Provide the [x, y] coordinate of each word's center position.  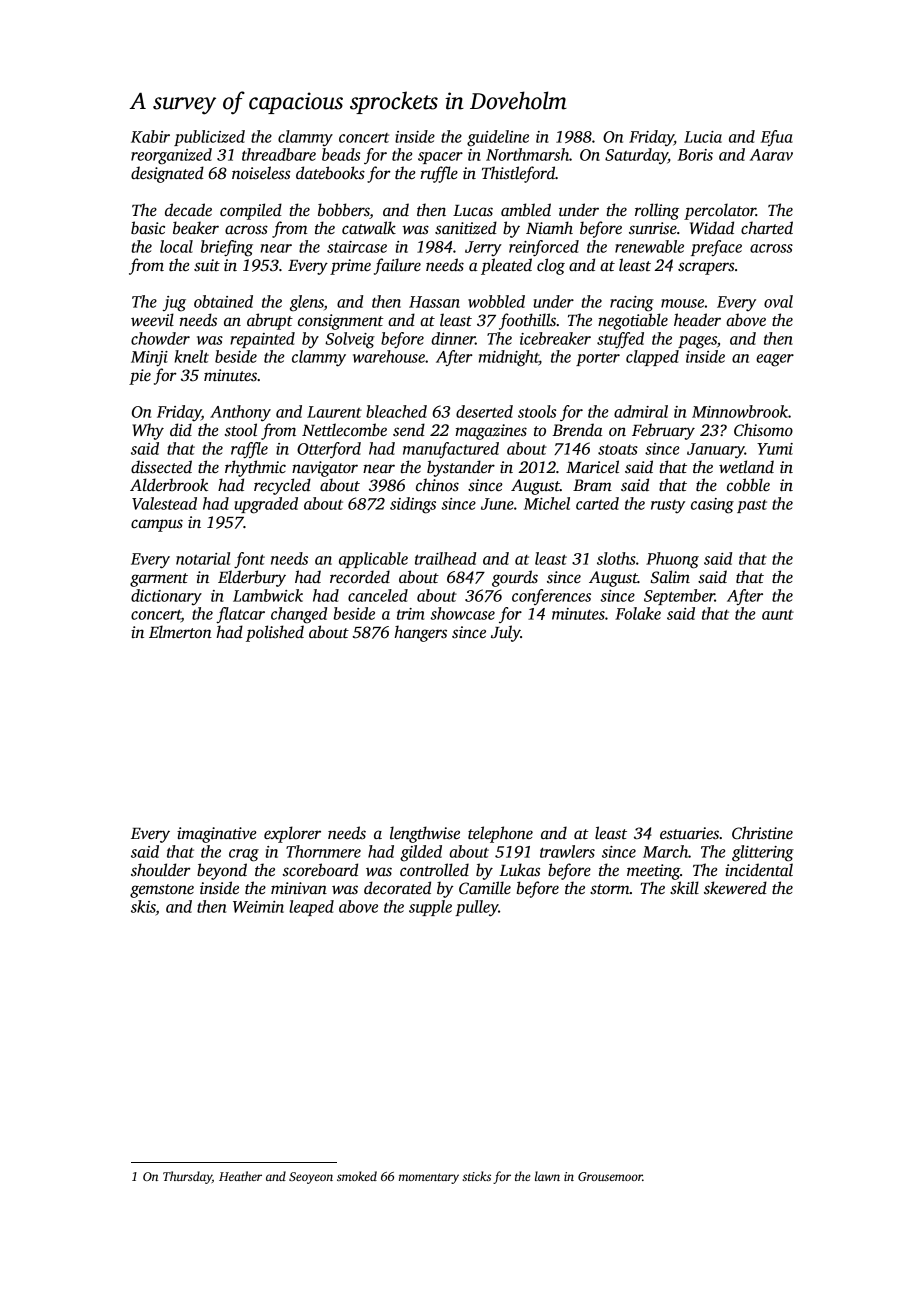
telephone [500, 834]
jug [174, 304]
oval [778, 301]
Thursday [187, 1177]
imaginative [217, 835]
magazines [491, 432]
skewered [735, 888]
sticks [476, 1176]
